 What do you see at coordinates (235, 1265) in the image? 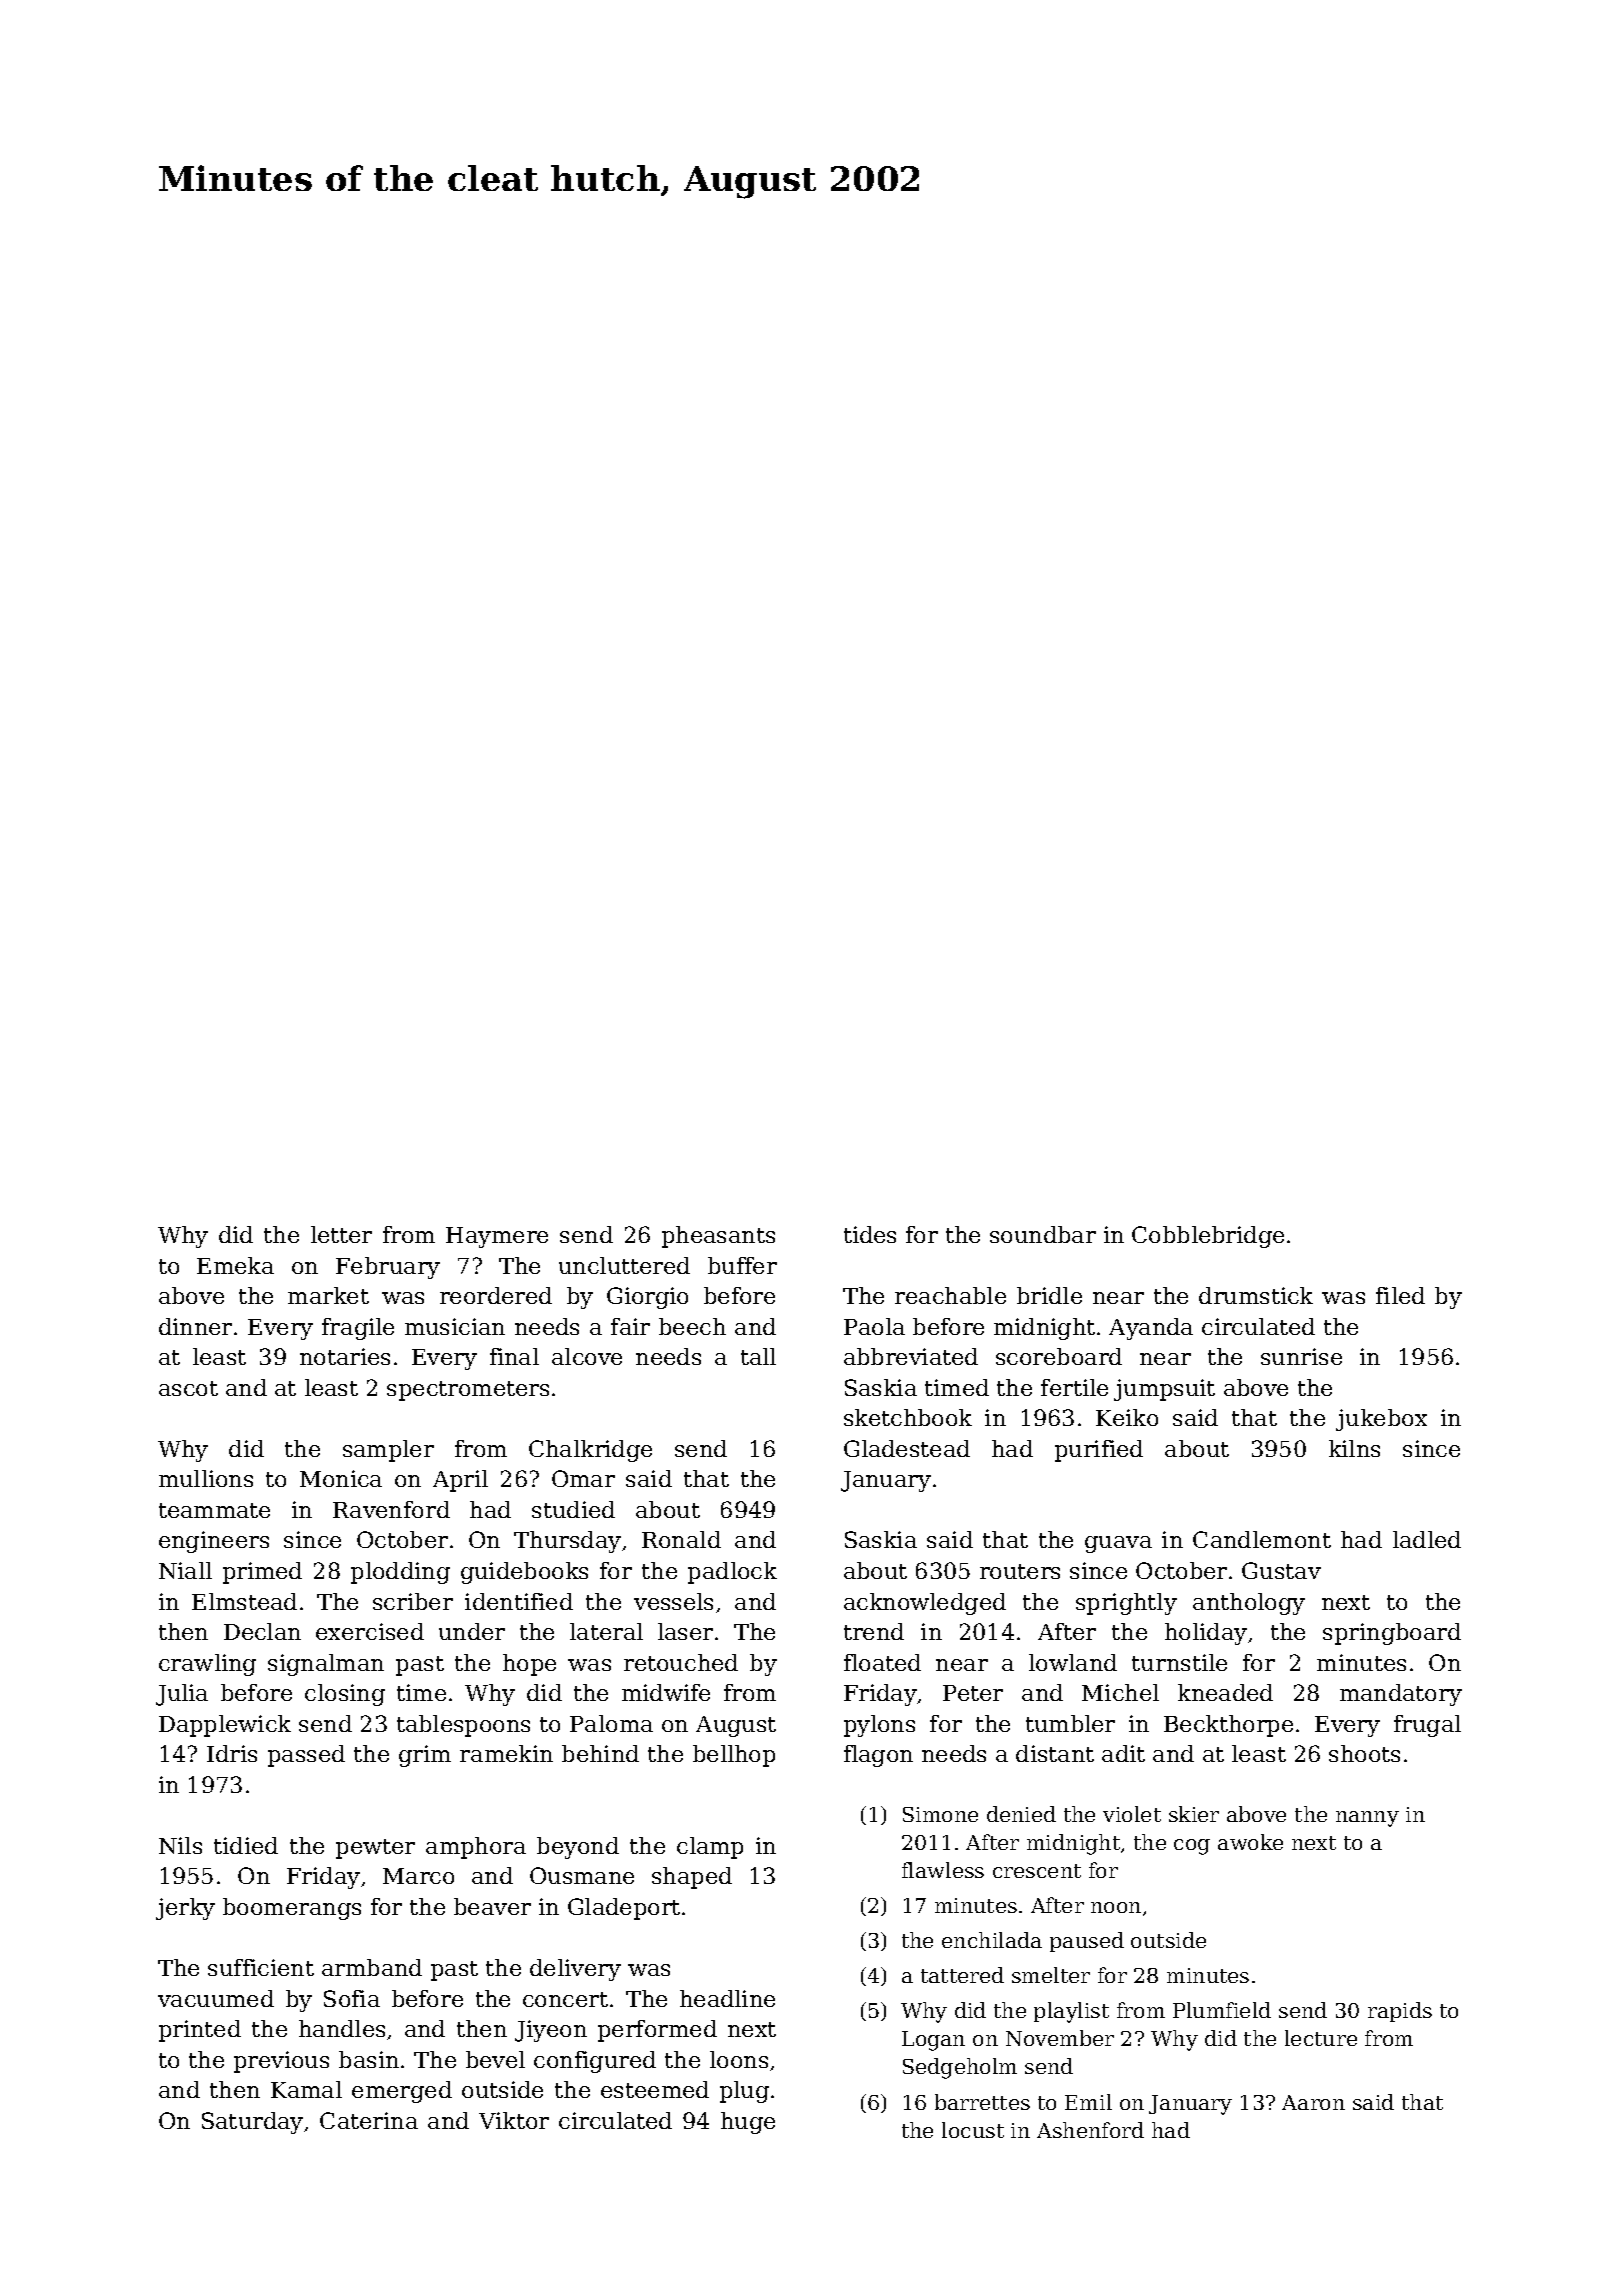
I see `Emeka` at bounding box center [235, 1265].
